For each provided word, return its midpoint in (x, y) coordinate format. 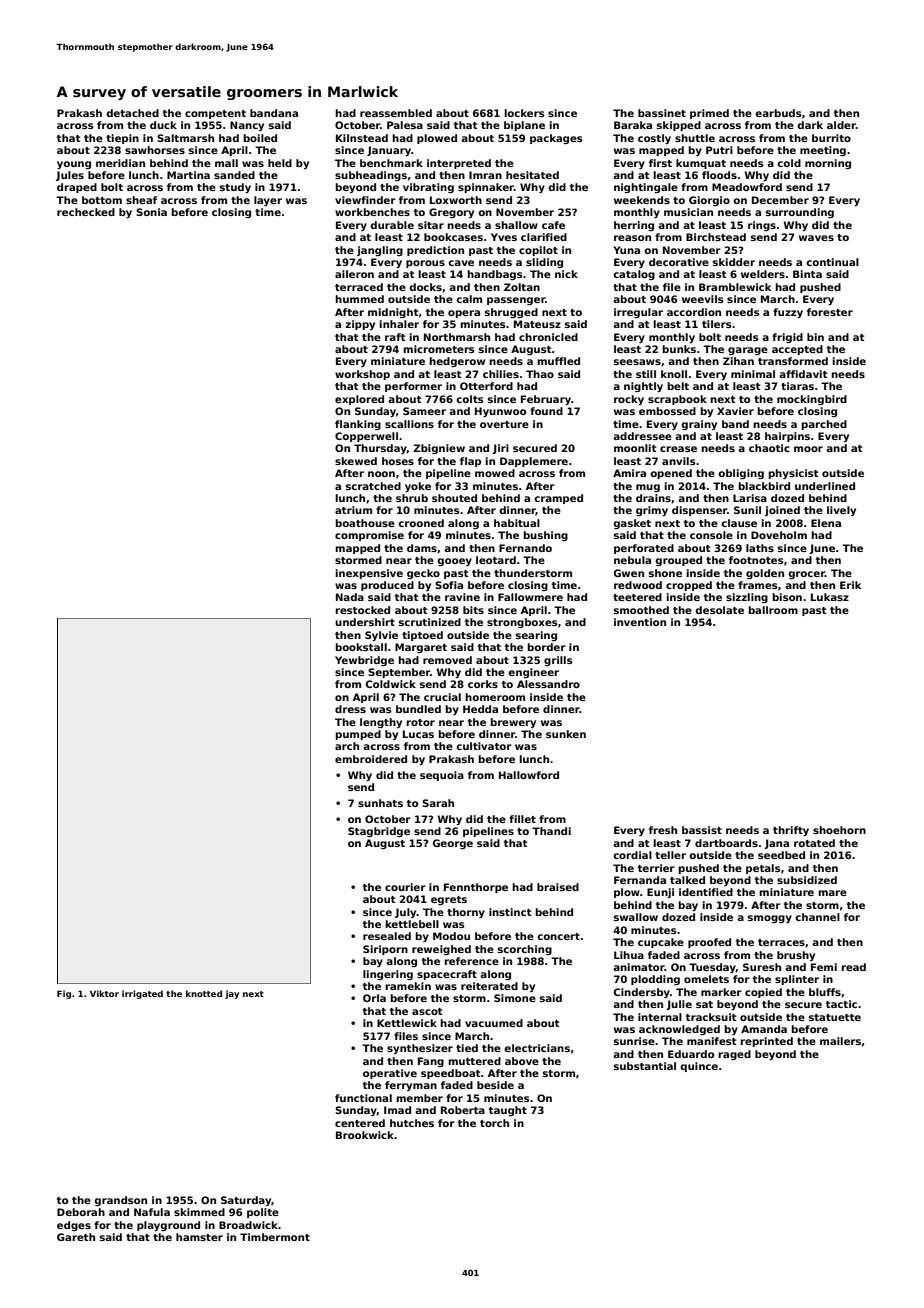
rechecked (86, 212)
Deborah (81, 1212)
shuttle (695, 138)
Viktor (104, 993)
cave (461, 263)
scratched (373, 486)
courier (405, 887)
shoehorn (839, 830)
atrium (353, 510)
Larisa (750, 498)
